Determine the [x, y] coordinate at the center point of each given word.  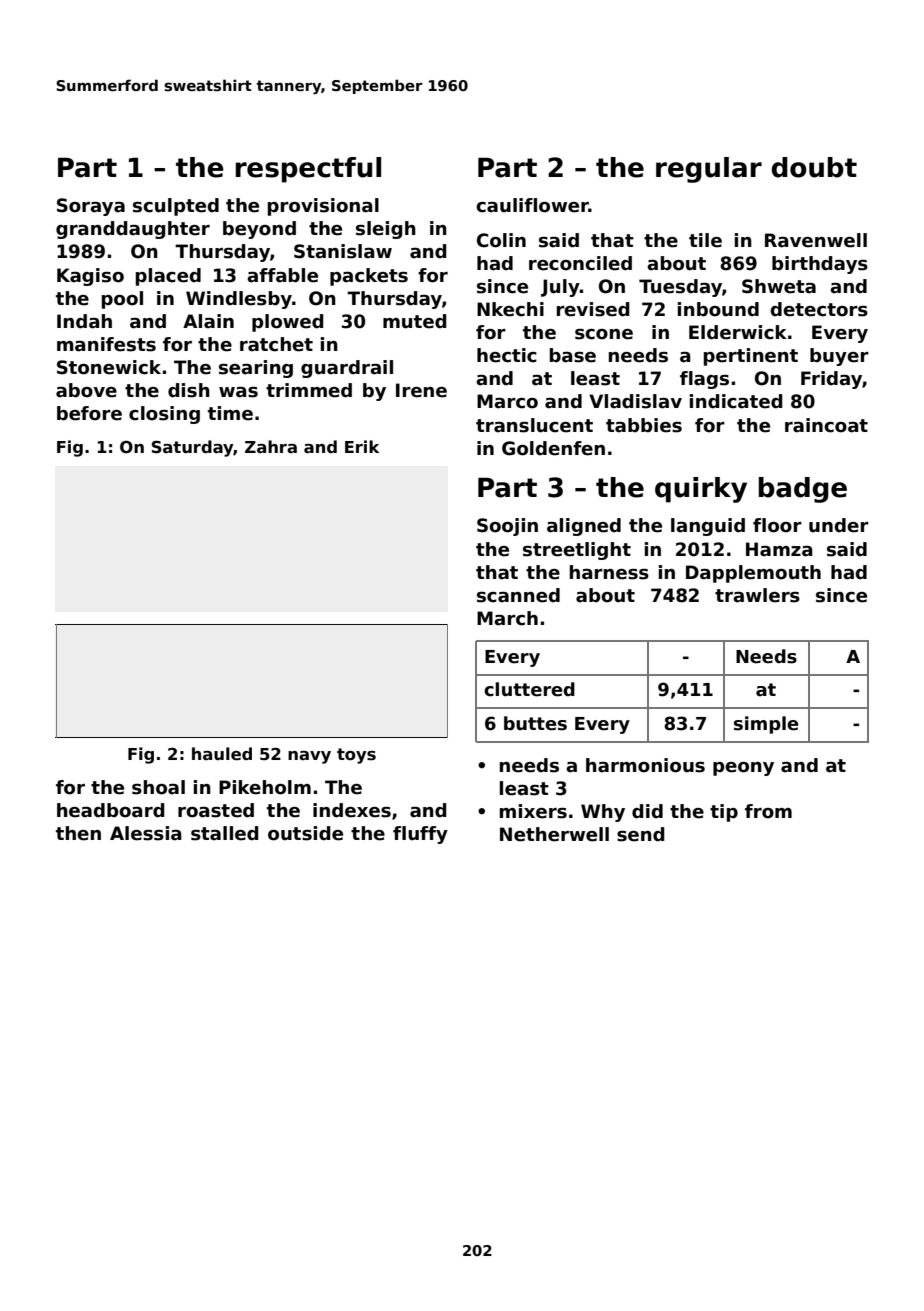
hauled [222, 754]
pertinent [751, 357]
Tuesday [680, 288]
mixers [533, 811]
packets [369, 277]
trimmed [309, 390]
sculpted [176, 207]
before [89, 413]
